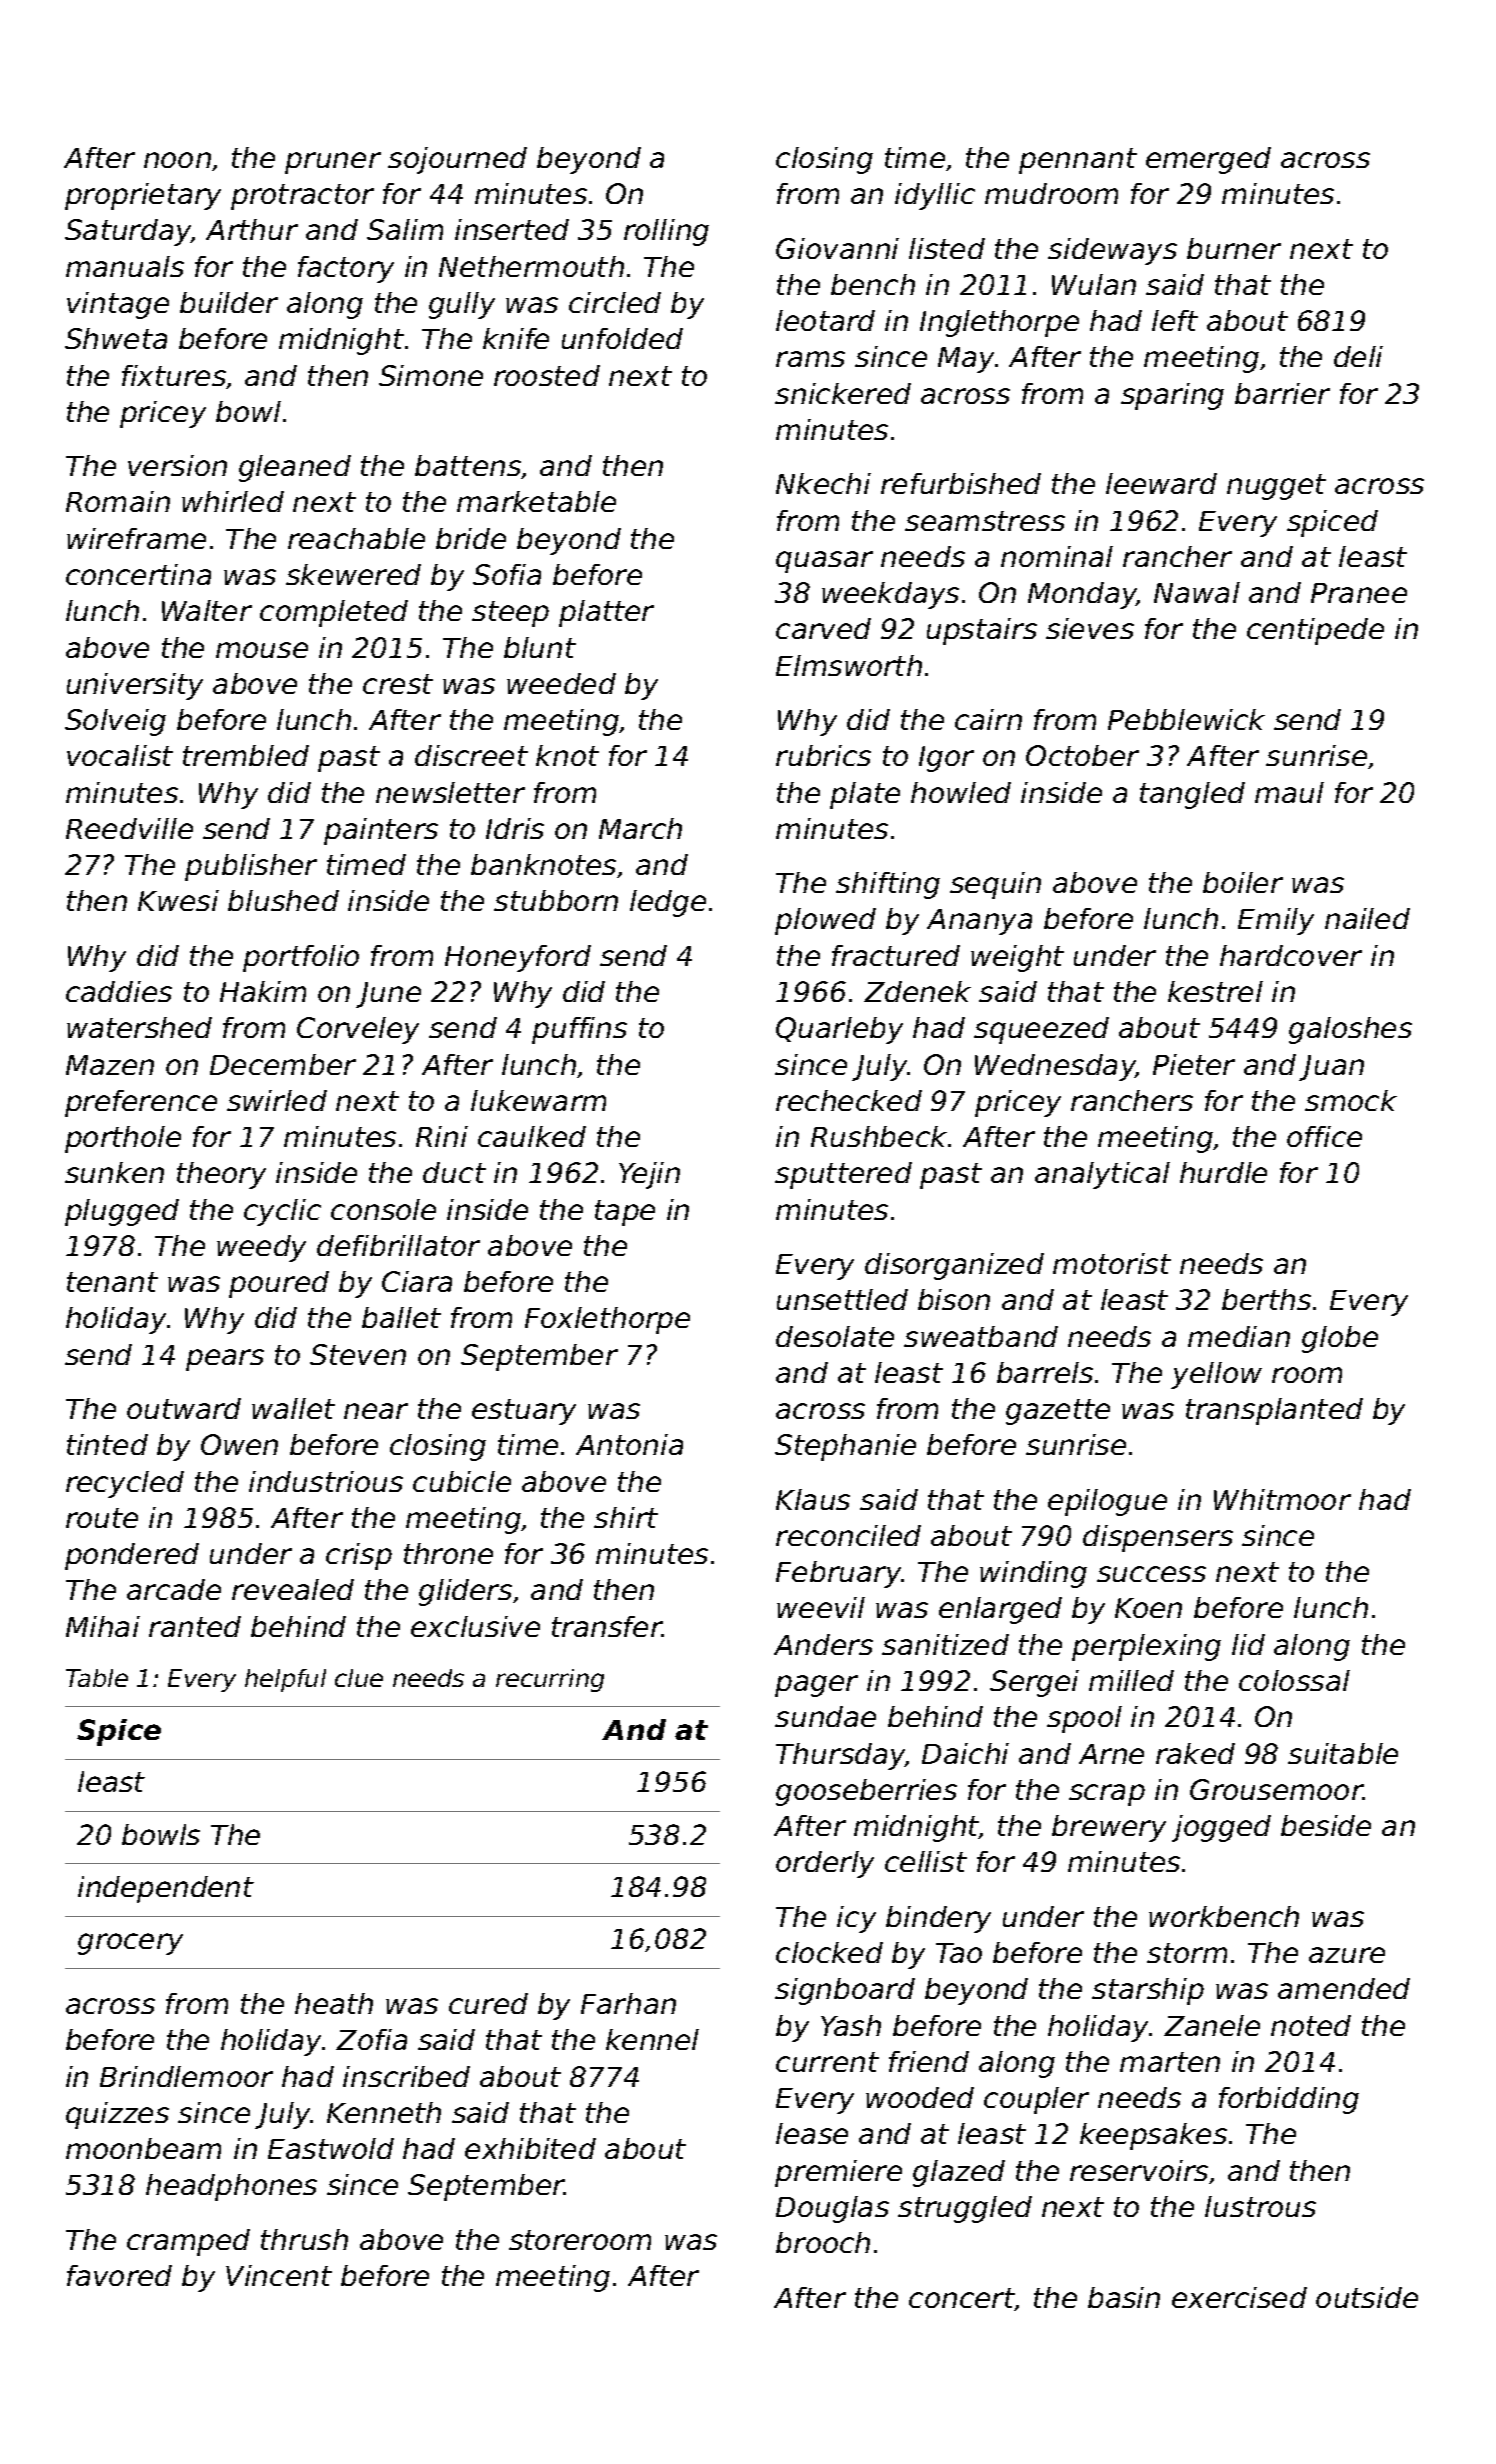 Image resolution: width=1496 pixels, height=2464 pixels. Describe the element at coordinates (607, 1320) in the screenshot. I see `Foxlethorpe` at that location.
